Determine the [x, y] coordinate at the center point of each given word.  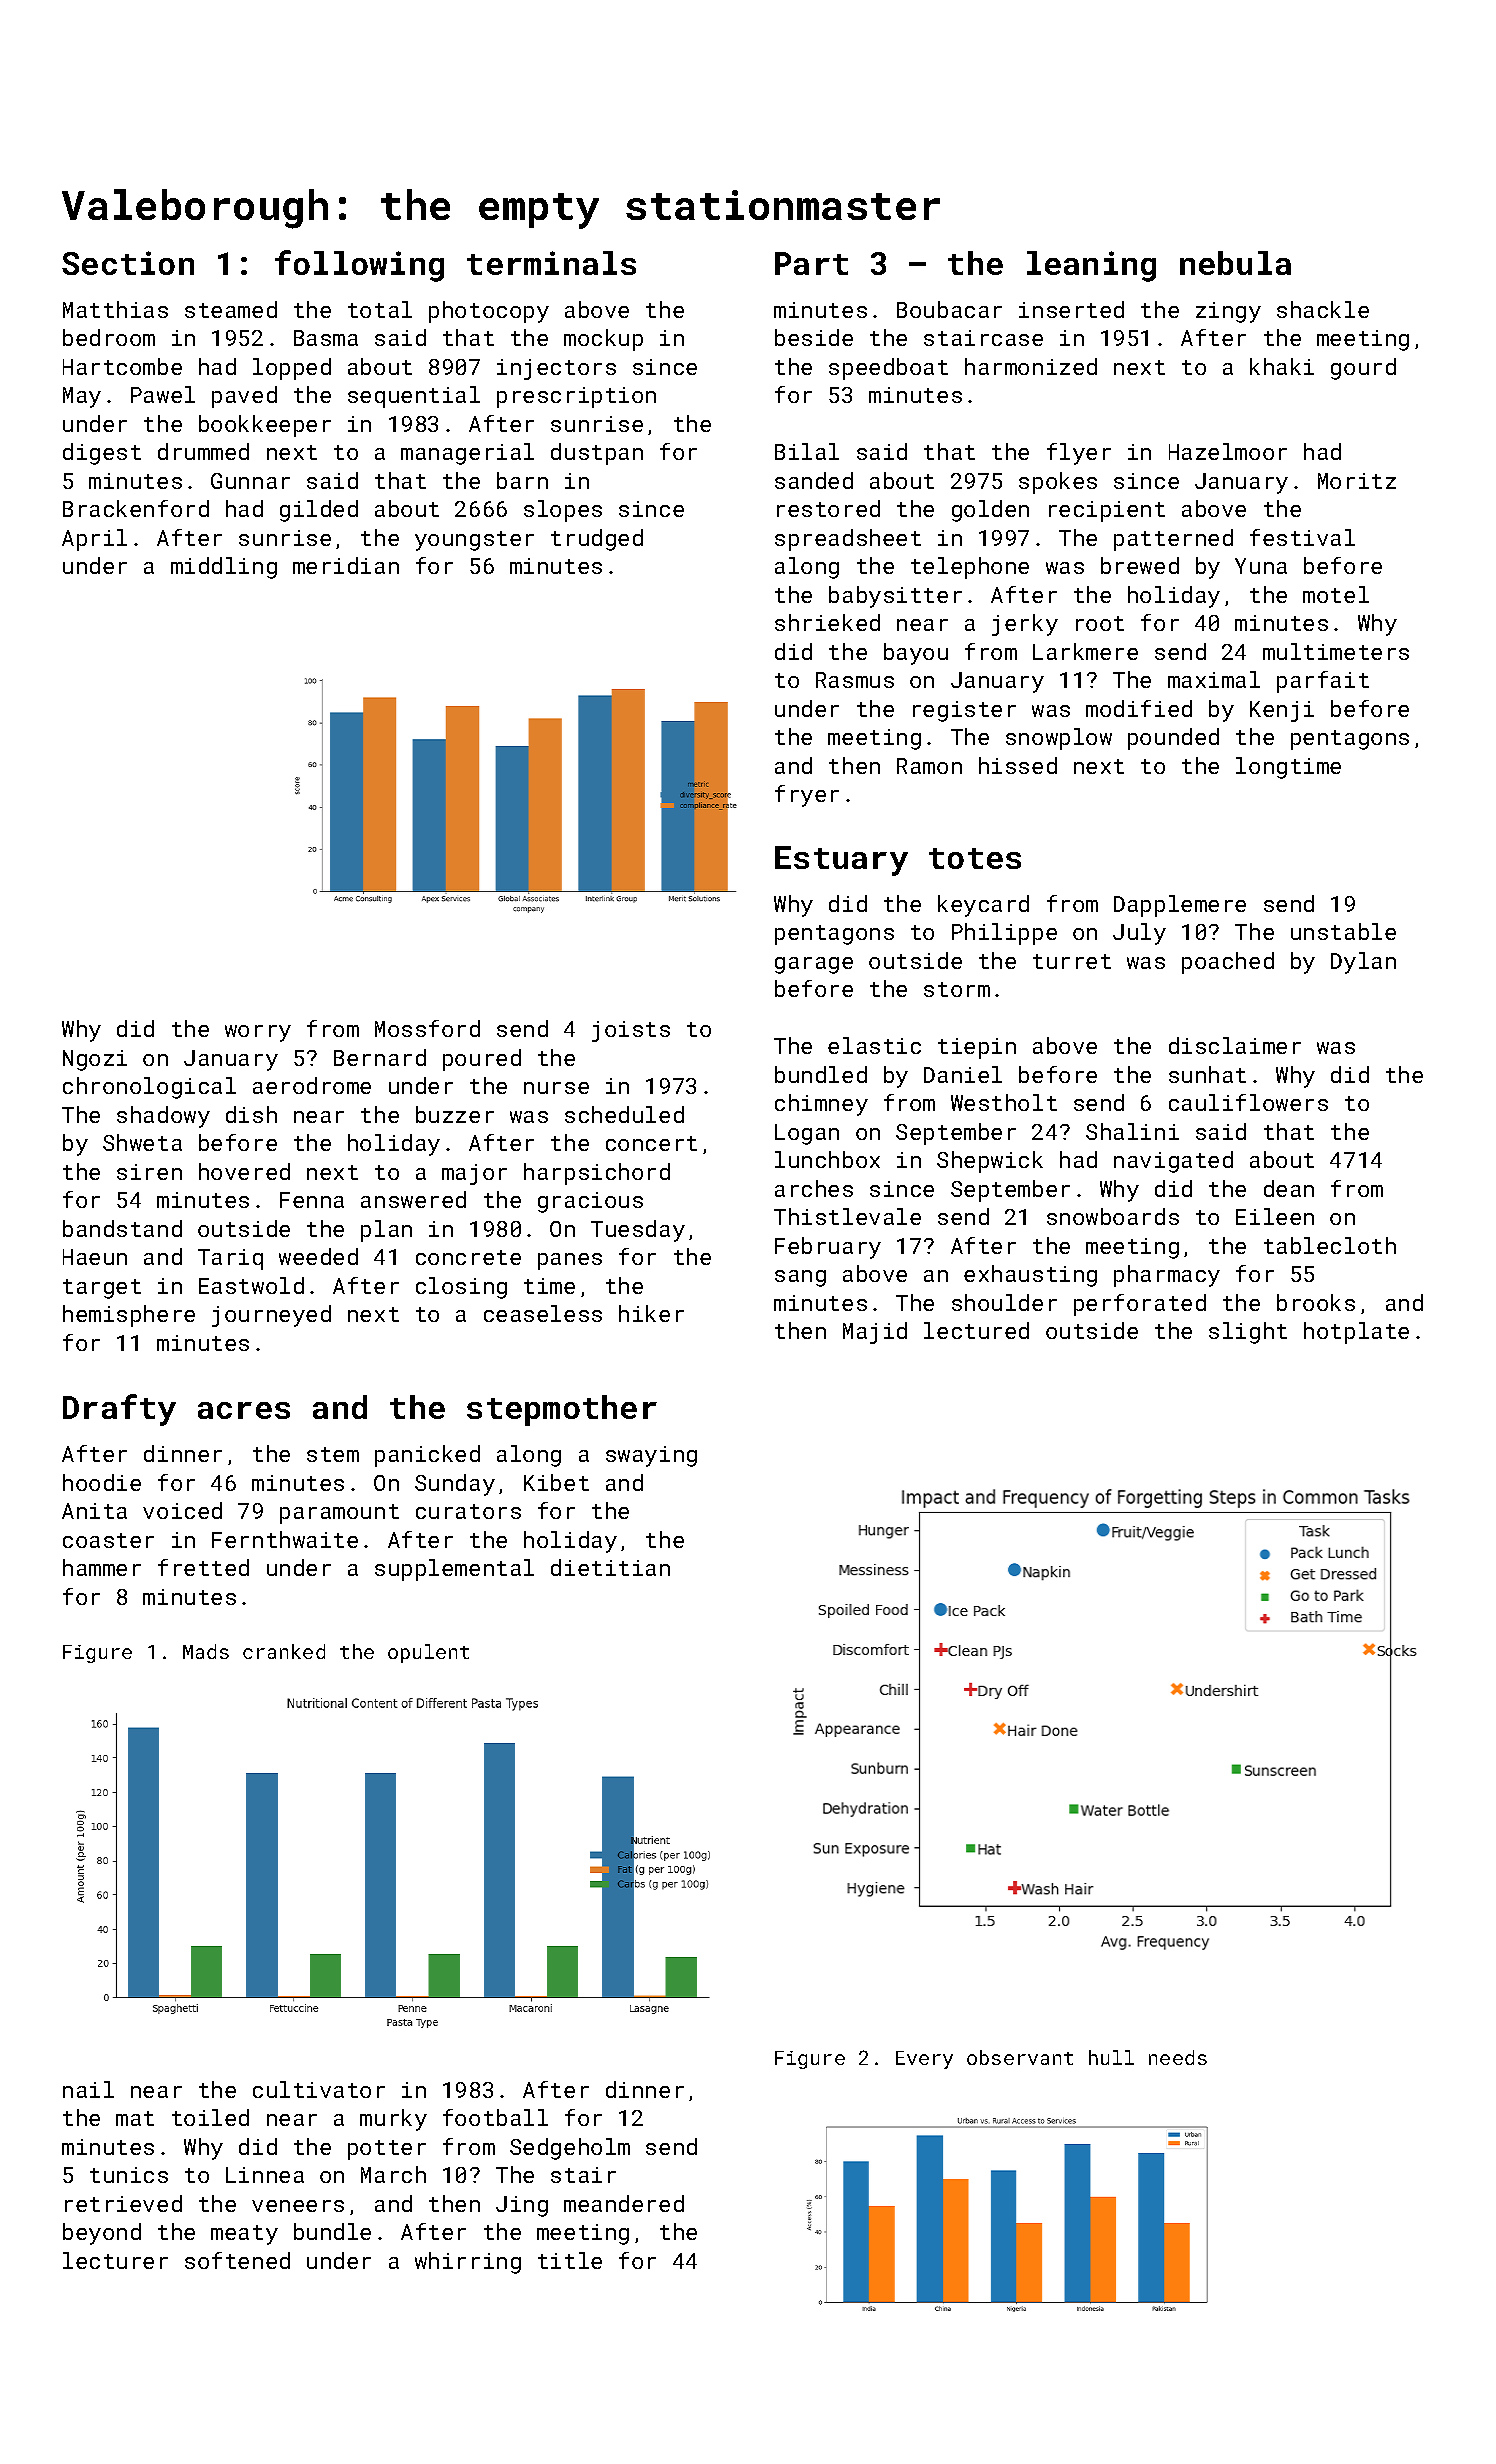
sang [800, 1278]
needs [1178, 2057]
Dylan [1363, 963]
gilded [319, 511]
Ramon [929, 766]
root [1100, 623]
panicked [427, 1456]
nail [88, 2089]
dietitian [610, 1567]
